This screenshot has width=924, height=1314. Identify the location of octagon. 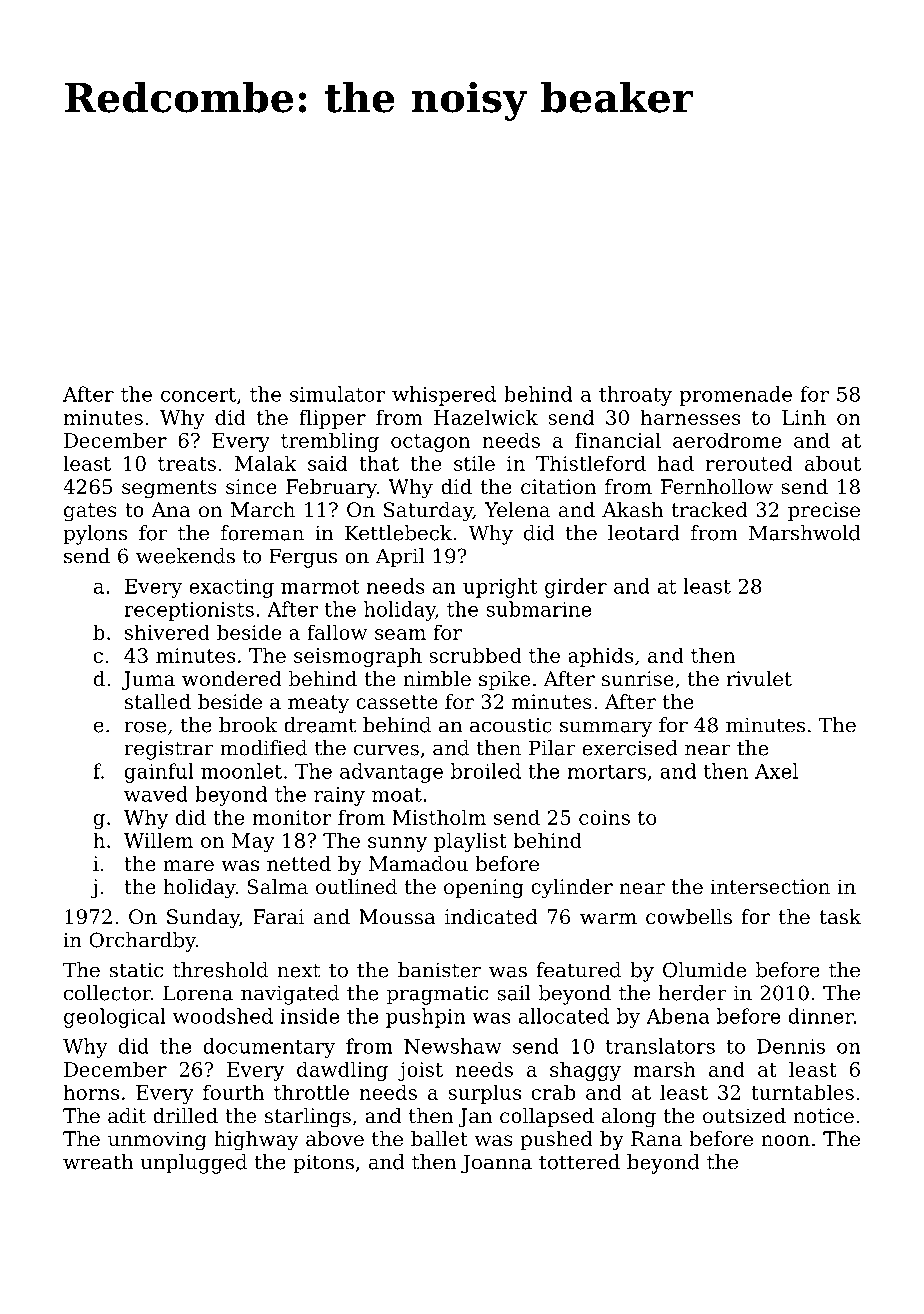
(430, 443).
